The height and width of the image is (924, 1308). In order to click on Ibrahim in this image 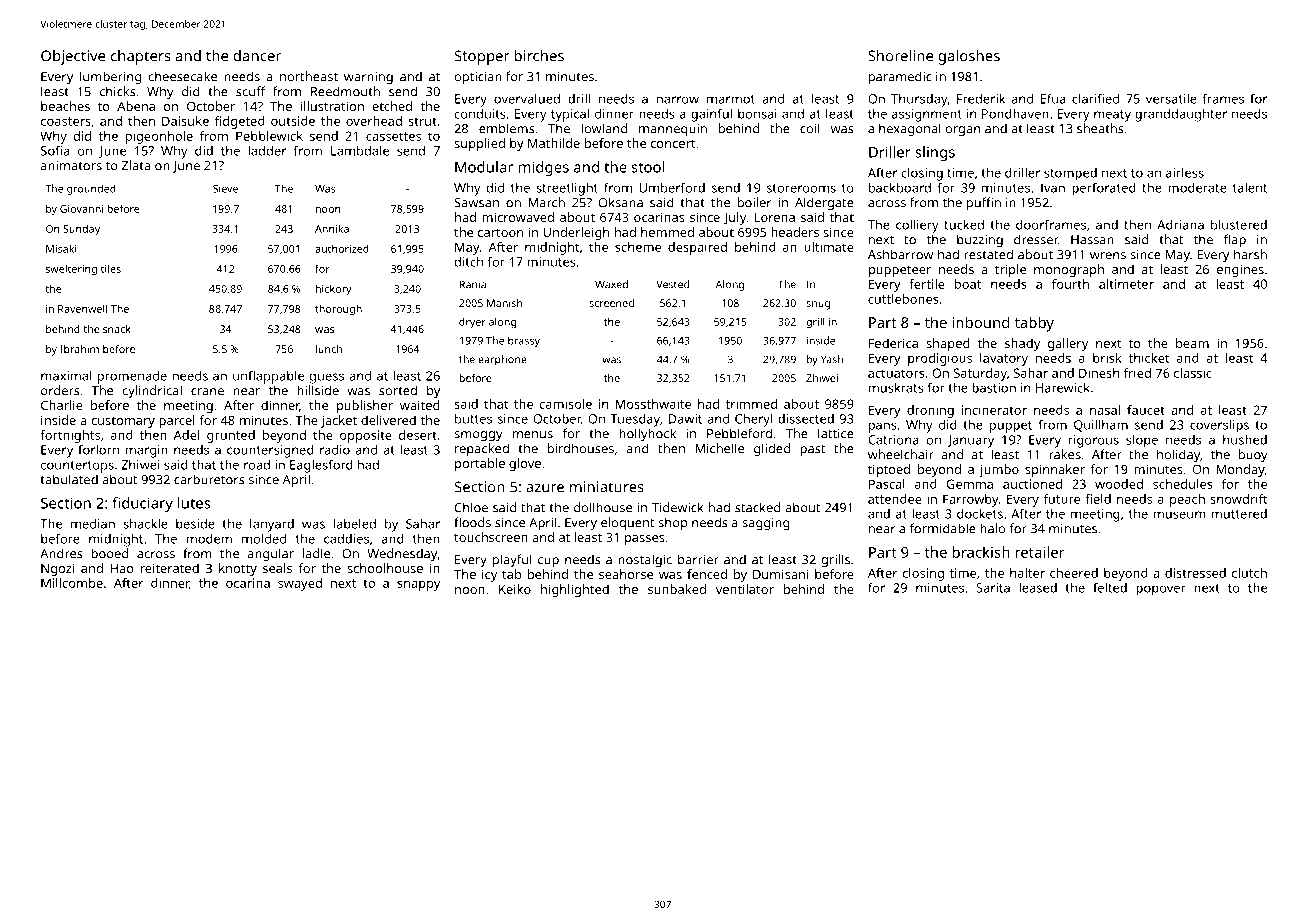, I will do `click(80, 349)`.
